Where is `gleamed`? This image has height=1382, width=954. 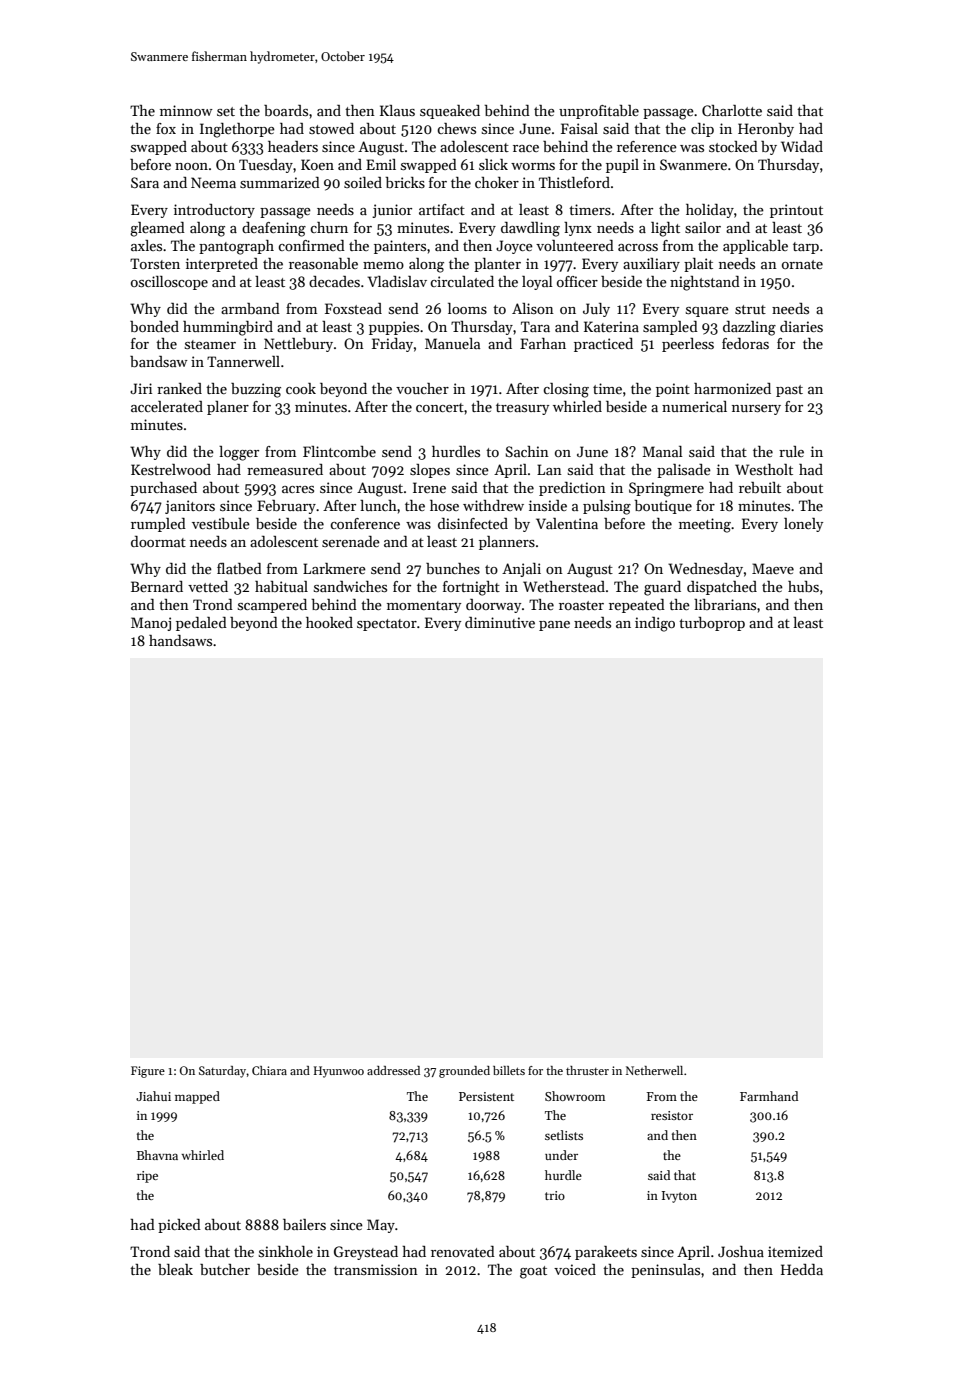 gleamed is located at coordinates (157, 229).
